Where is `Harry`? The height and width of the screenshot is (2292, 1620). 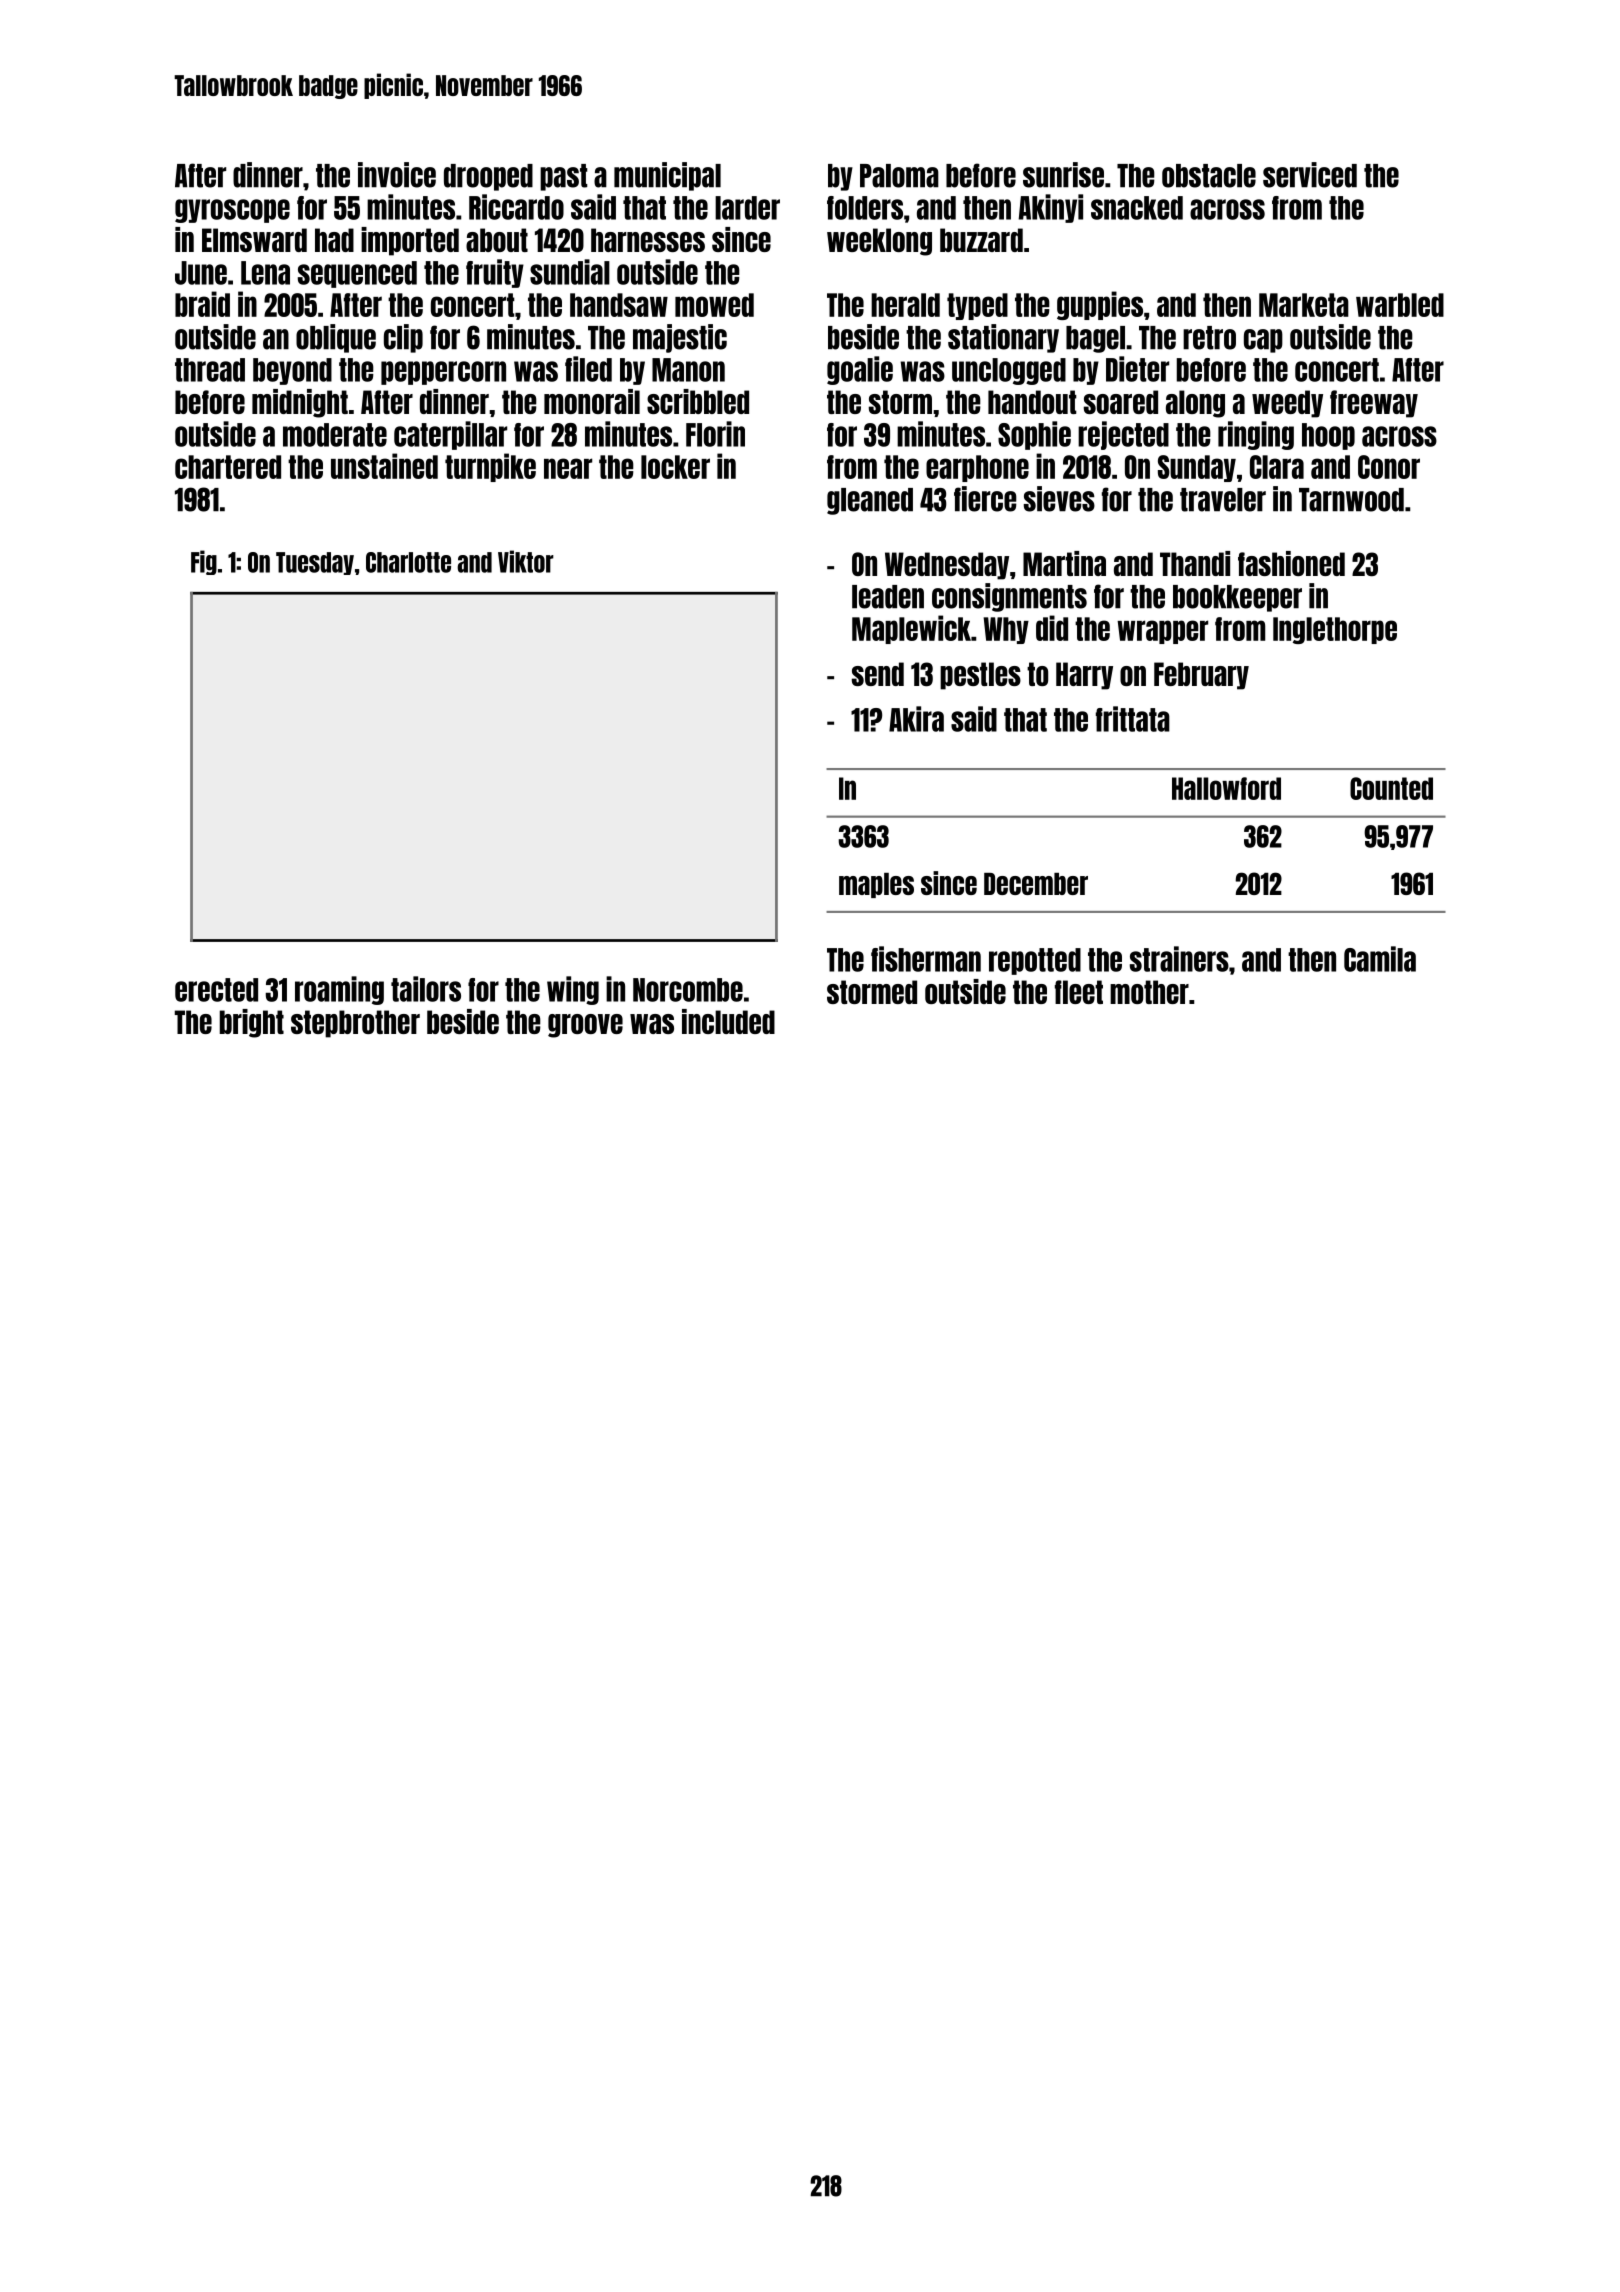
Harry is located at coordinates (1084, 676).
